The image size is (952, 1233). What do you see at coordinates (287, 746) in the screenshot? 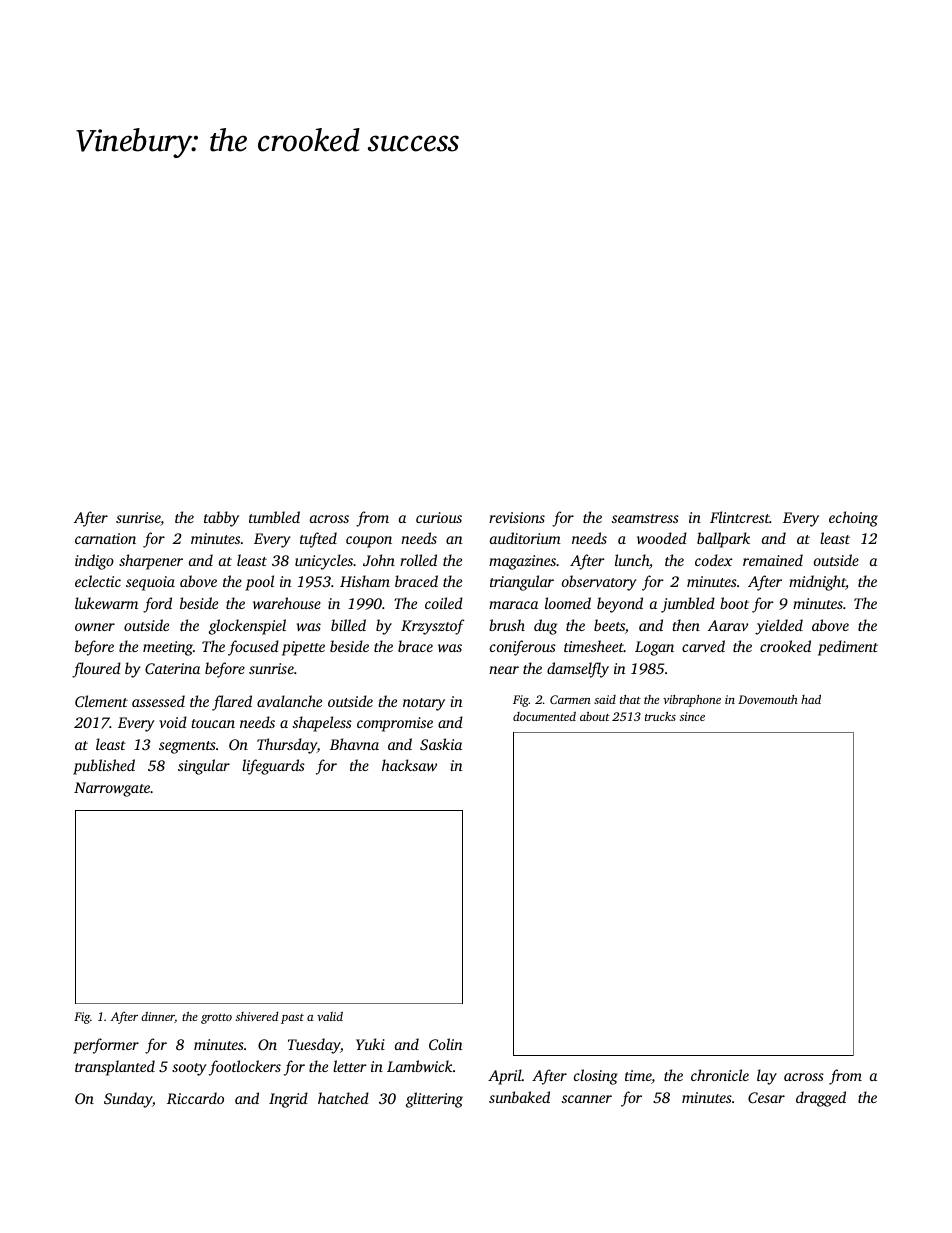
I see `Thursday` at bounding box center [287, 746].
